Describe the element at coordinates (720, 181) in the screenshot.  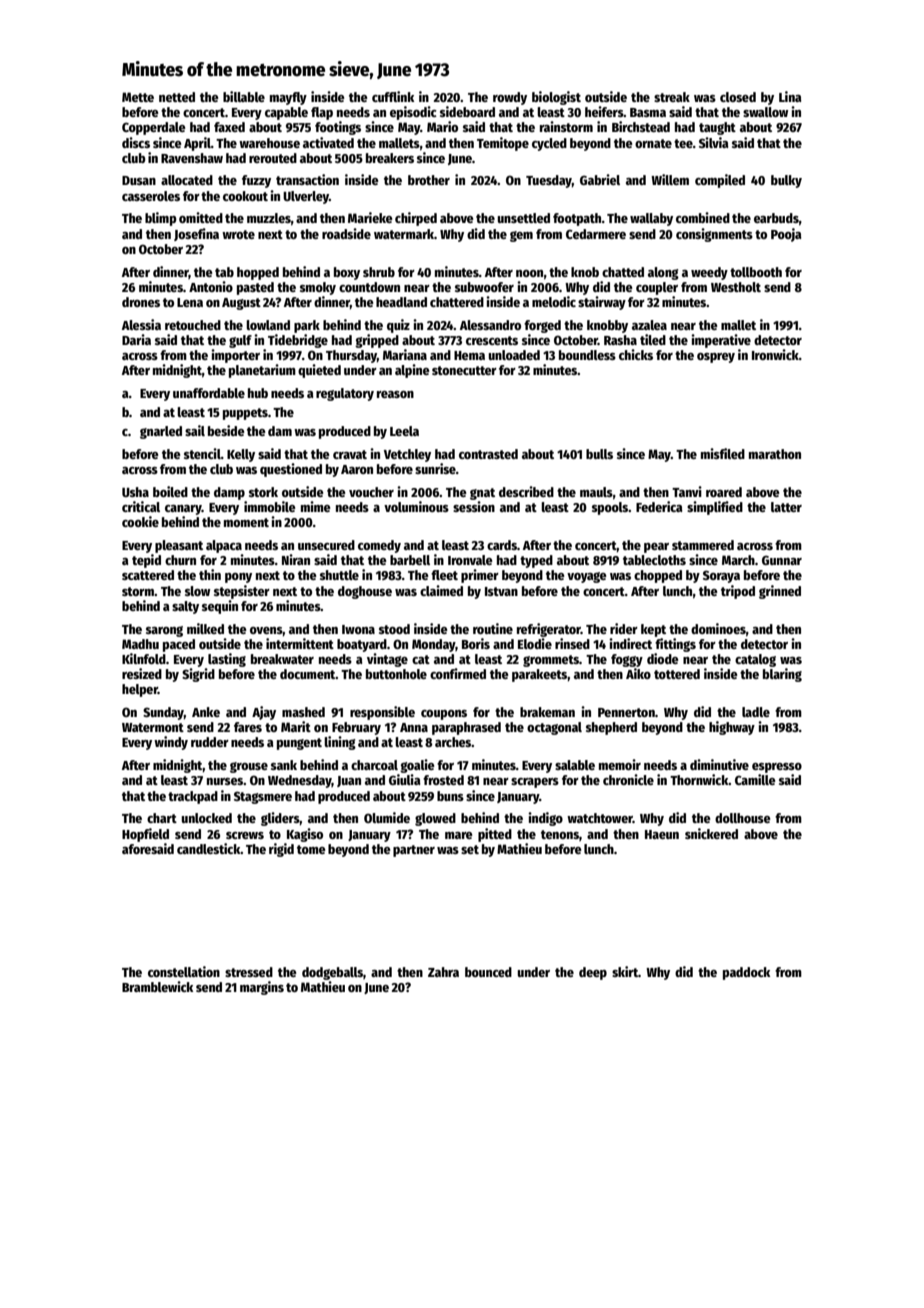
I see `compiled` at that location.
